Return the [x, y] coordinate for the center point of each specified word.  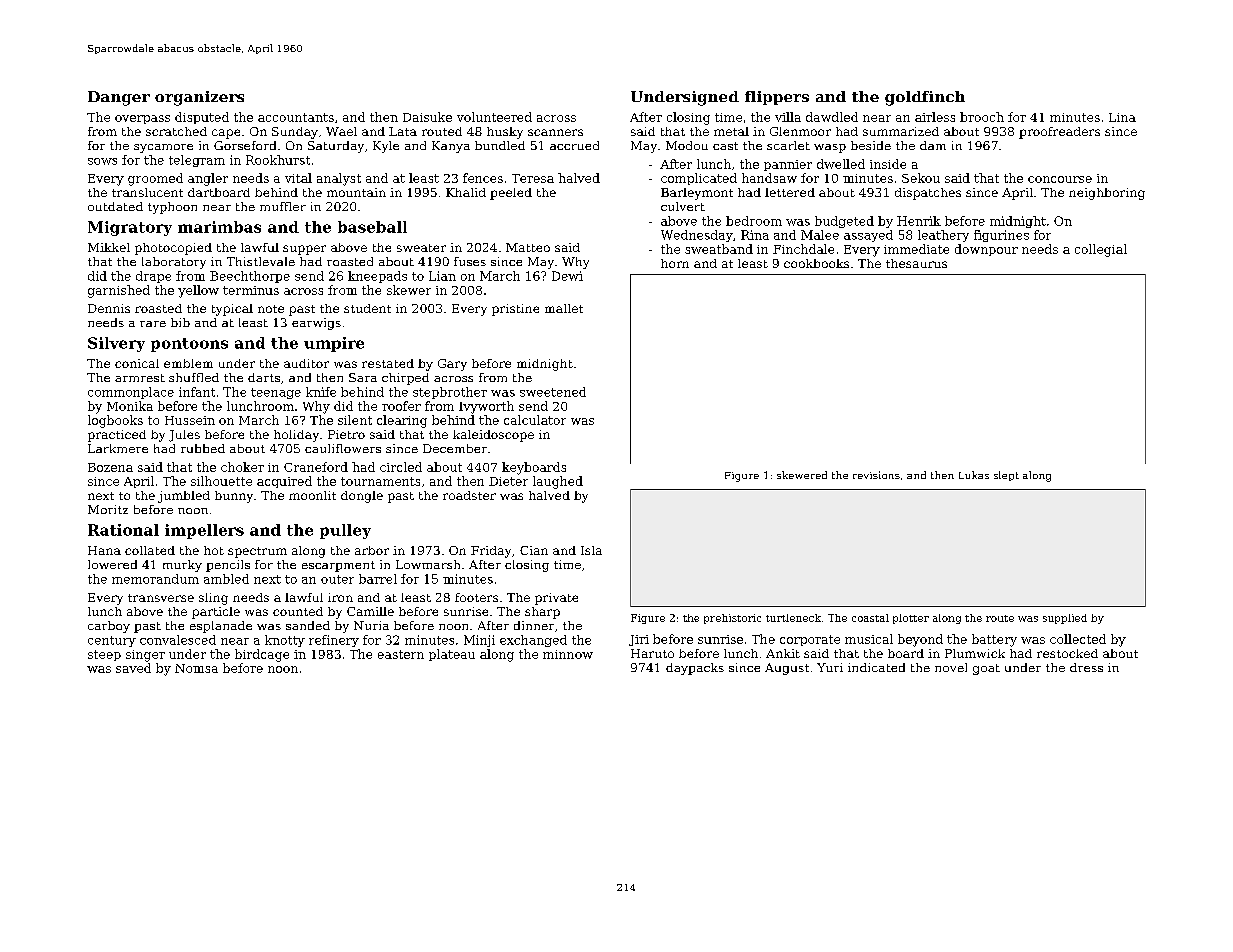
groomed [155, 179]
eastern [401, 654]
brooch [982, 117]
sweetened [553, 392]
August [787, 669]
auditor [306, 363]
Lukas [974, 475]
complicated [699, 179]
